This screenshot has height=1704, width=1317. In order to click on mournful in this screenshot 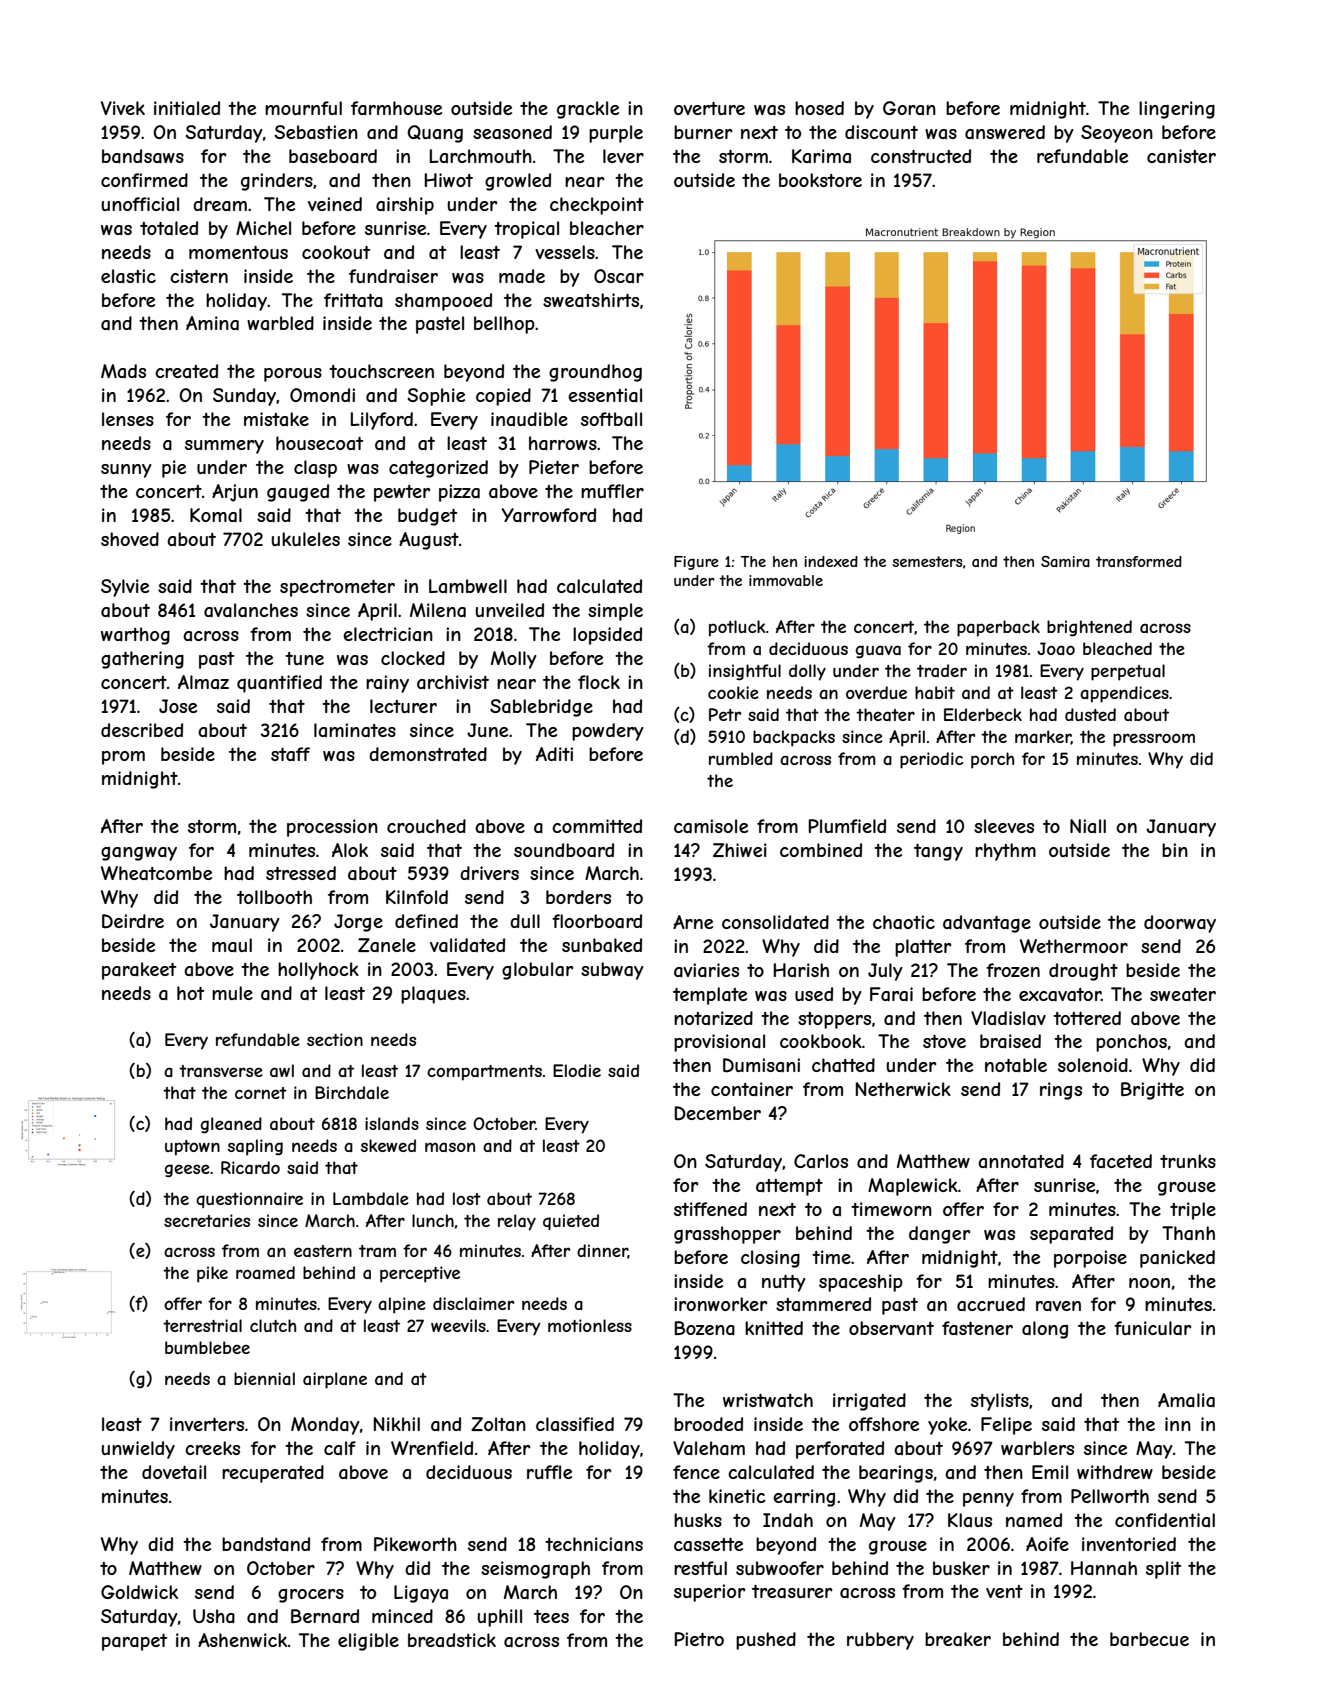, I will do `click(303, 108)`.
